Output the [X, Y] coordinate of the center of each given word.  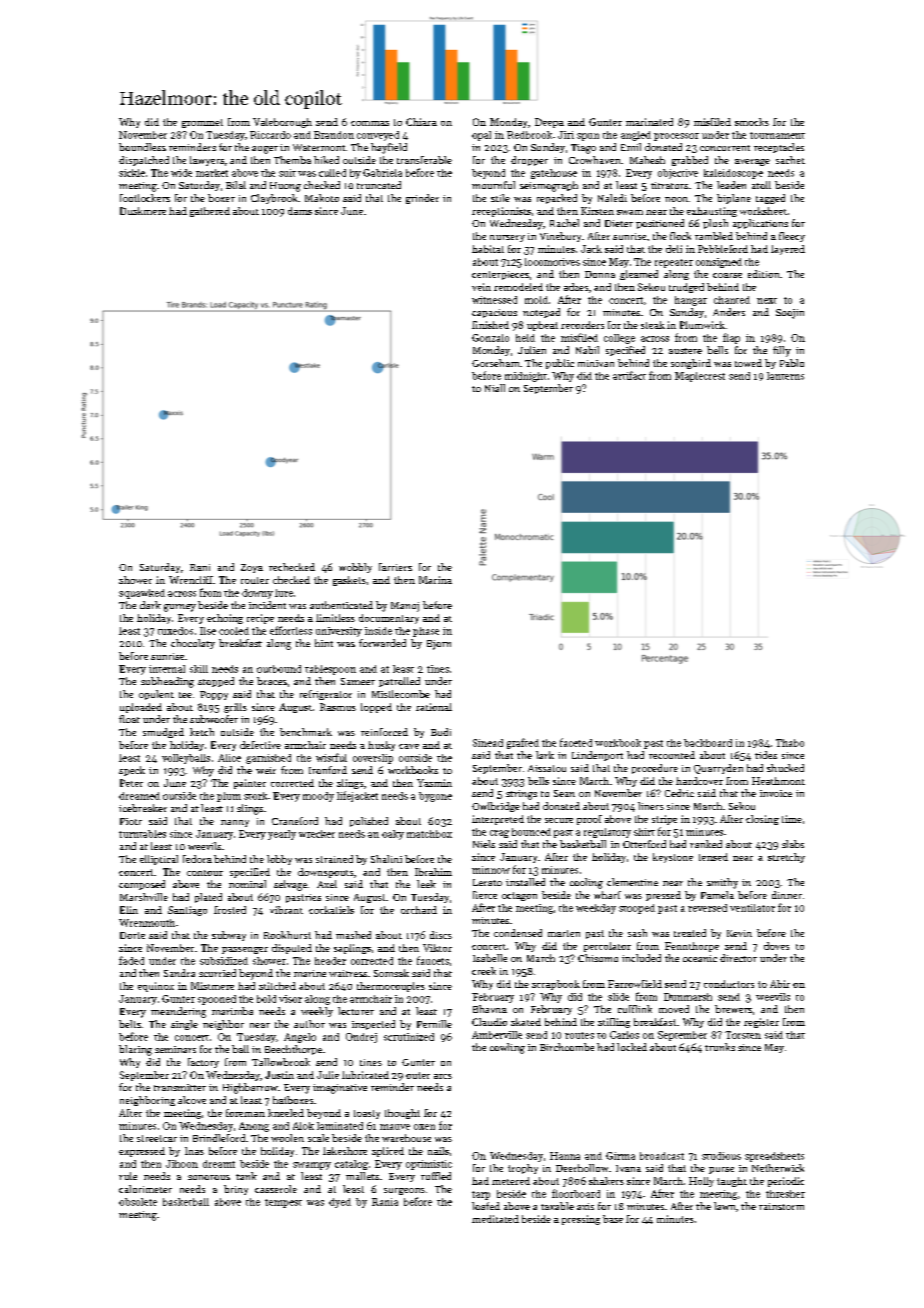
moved [674, 1009]
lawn [724, 1206]
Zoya [252, 568]
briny [236, 1190]
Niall [495, 388]
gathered [210, 212]
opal [481, 136]
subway [229, 936]
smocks [752, 122]
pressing [581, 1220]
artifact [629, 375]
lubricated [365, 1075]
